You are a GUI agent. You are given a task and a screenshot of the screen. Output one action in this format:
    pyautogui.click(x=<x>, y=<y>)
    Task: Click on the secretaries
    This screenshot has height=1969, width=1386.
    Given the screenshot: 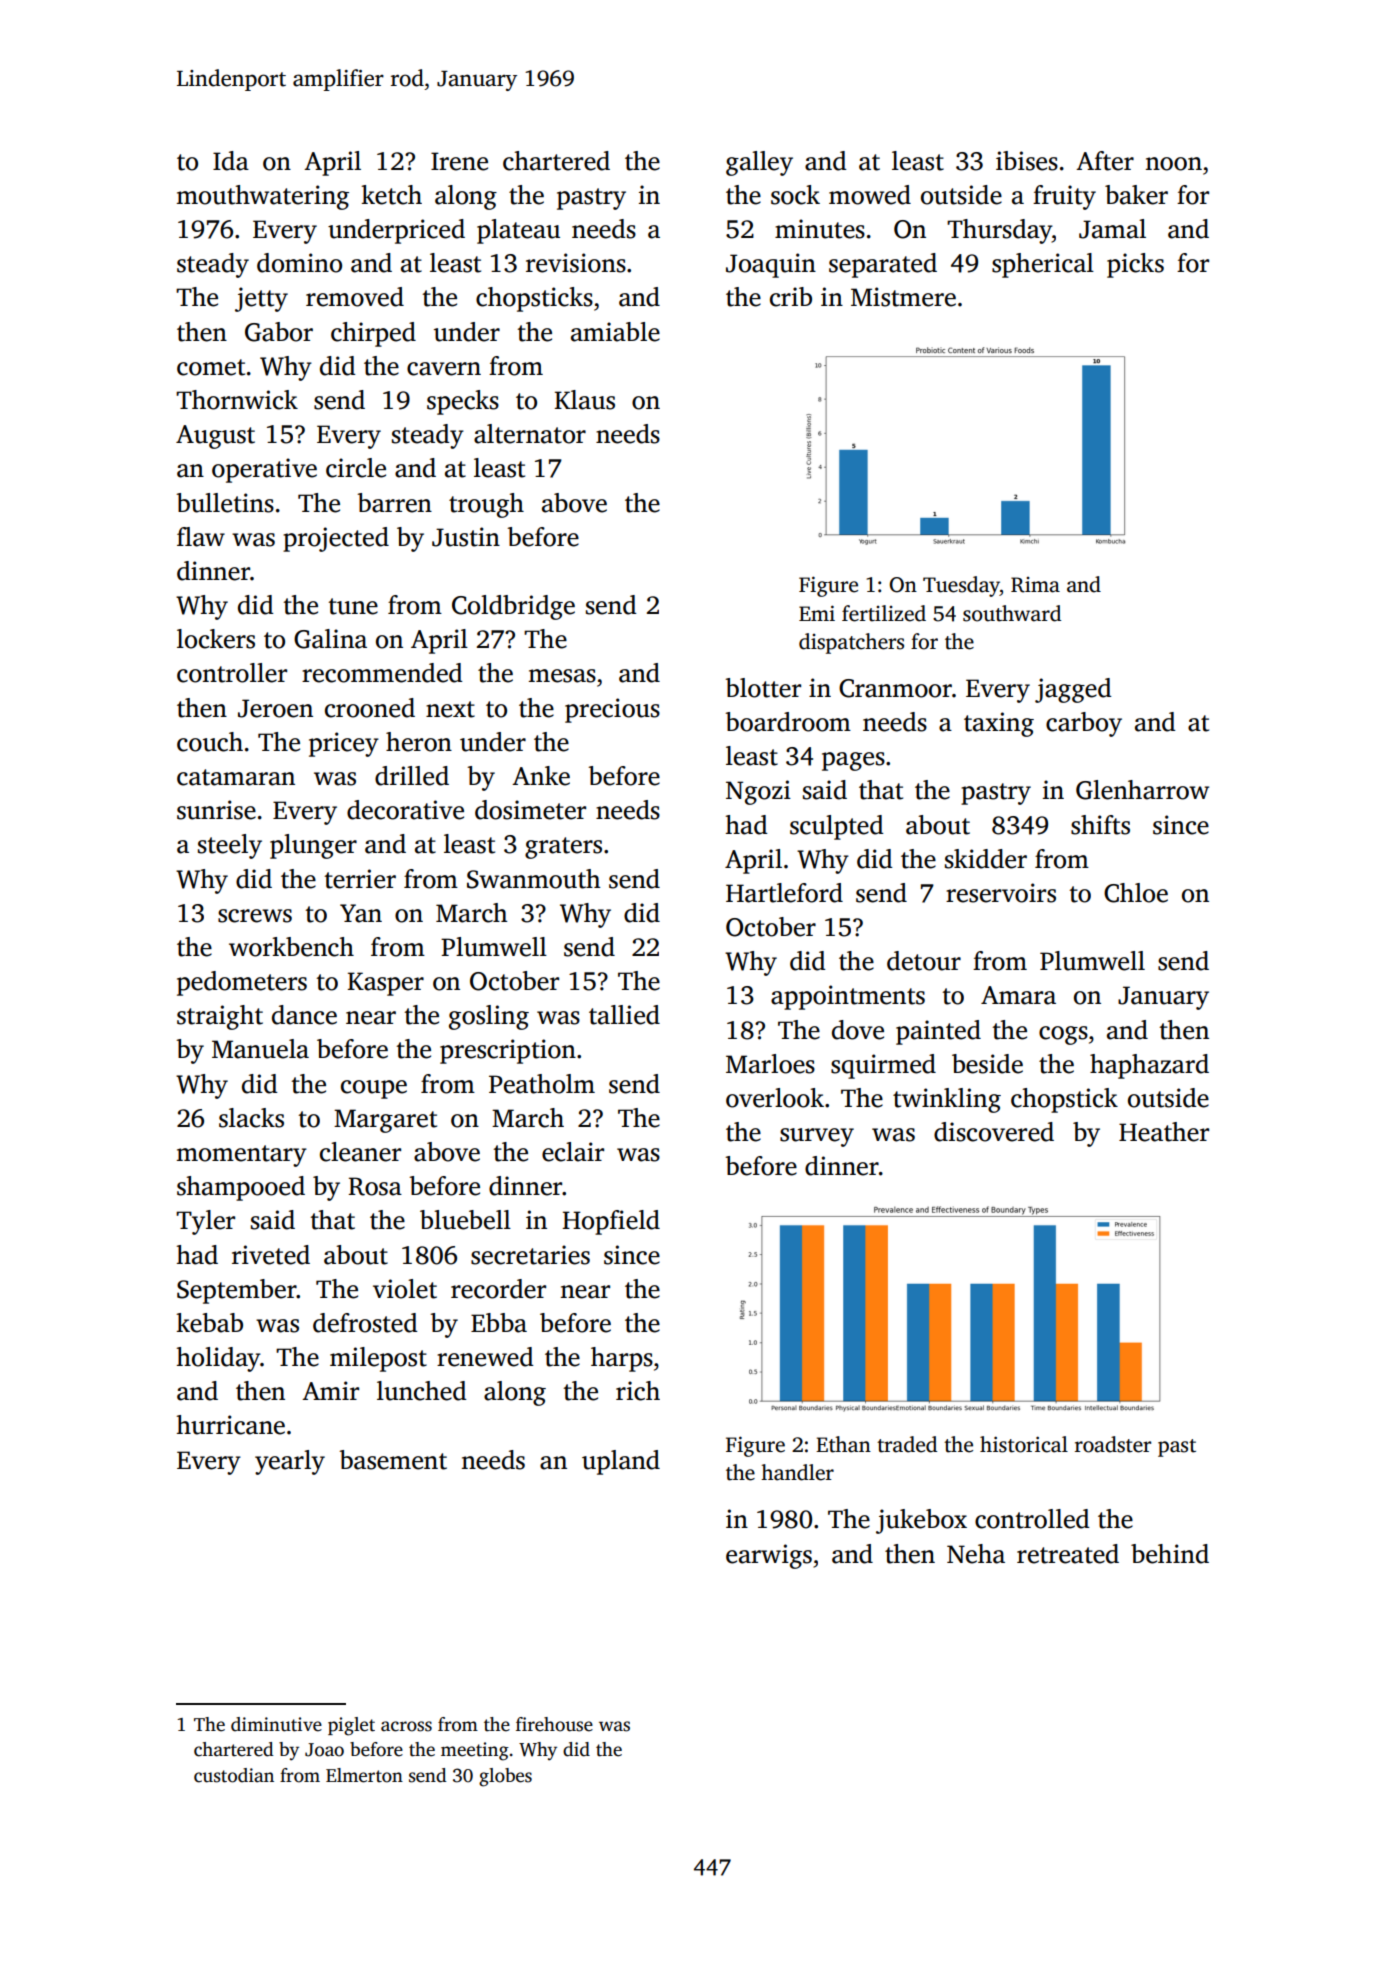 What is the action you would take?
    pyautogui.click(x=530, y=1255)
